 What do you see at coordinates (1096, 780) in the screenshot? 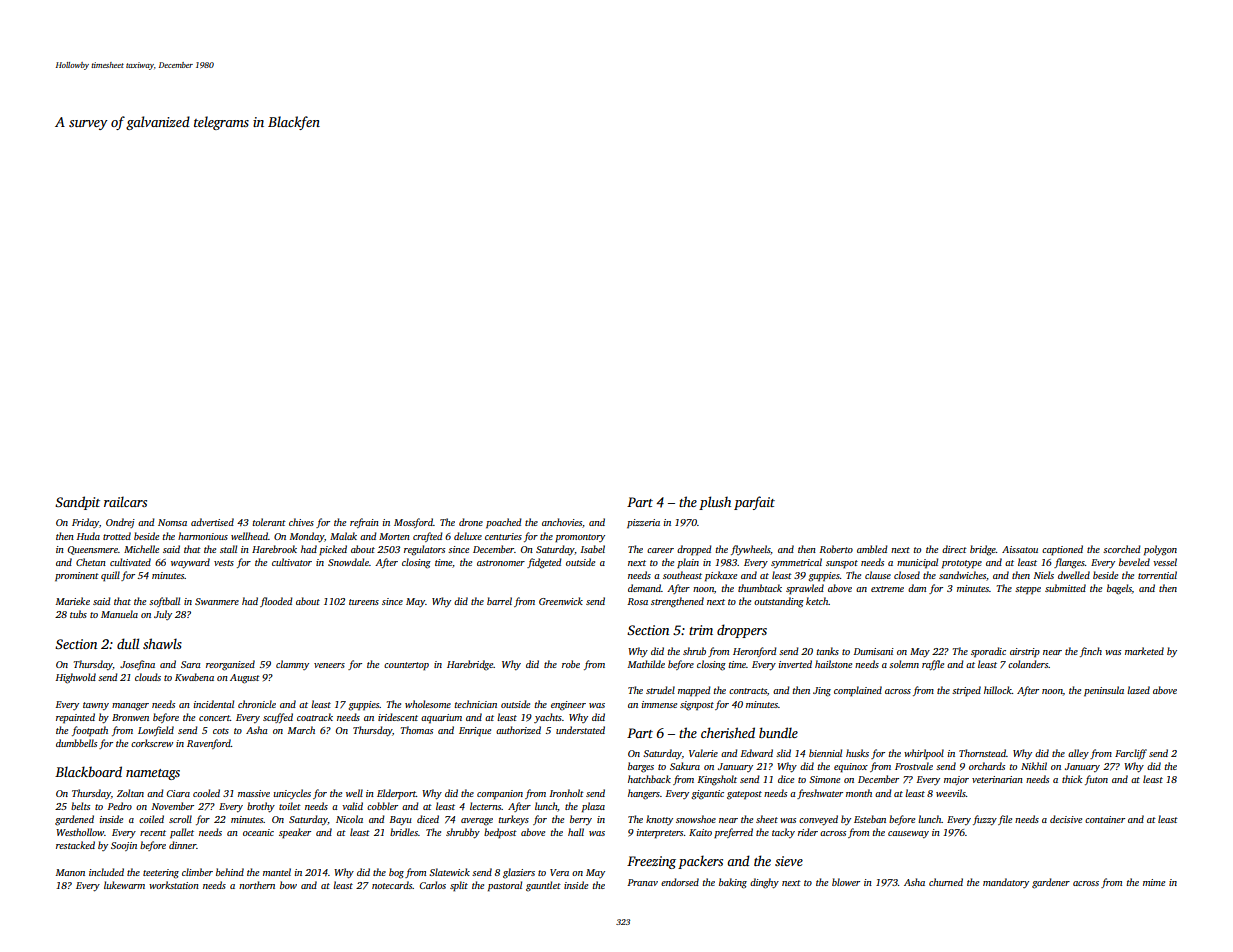
I see `futon` at bounding box center [1096, 780].
